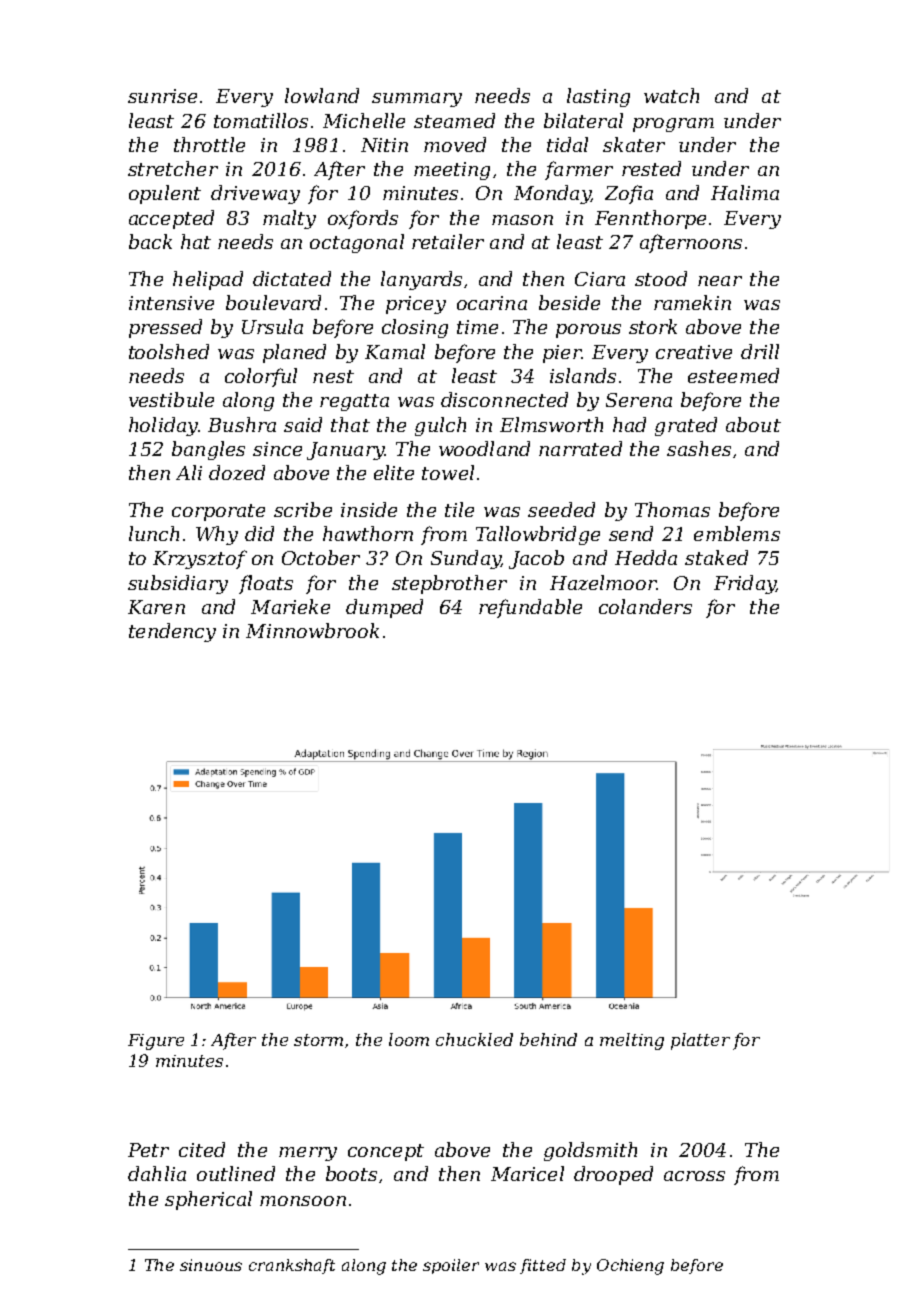 The height and width of the image is (1316, 908). I want to click on tendency, so click(172, 632).
